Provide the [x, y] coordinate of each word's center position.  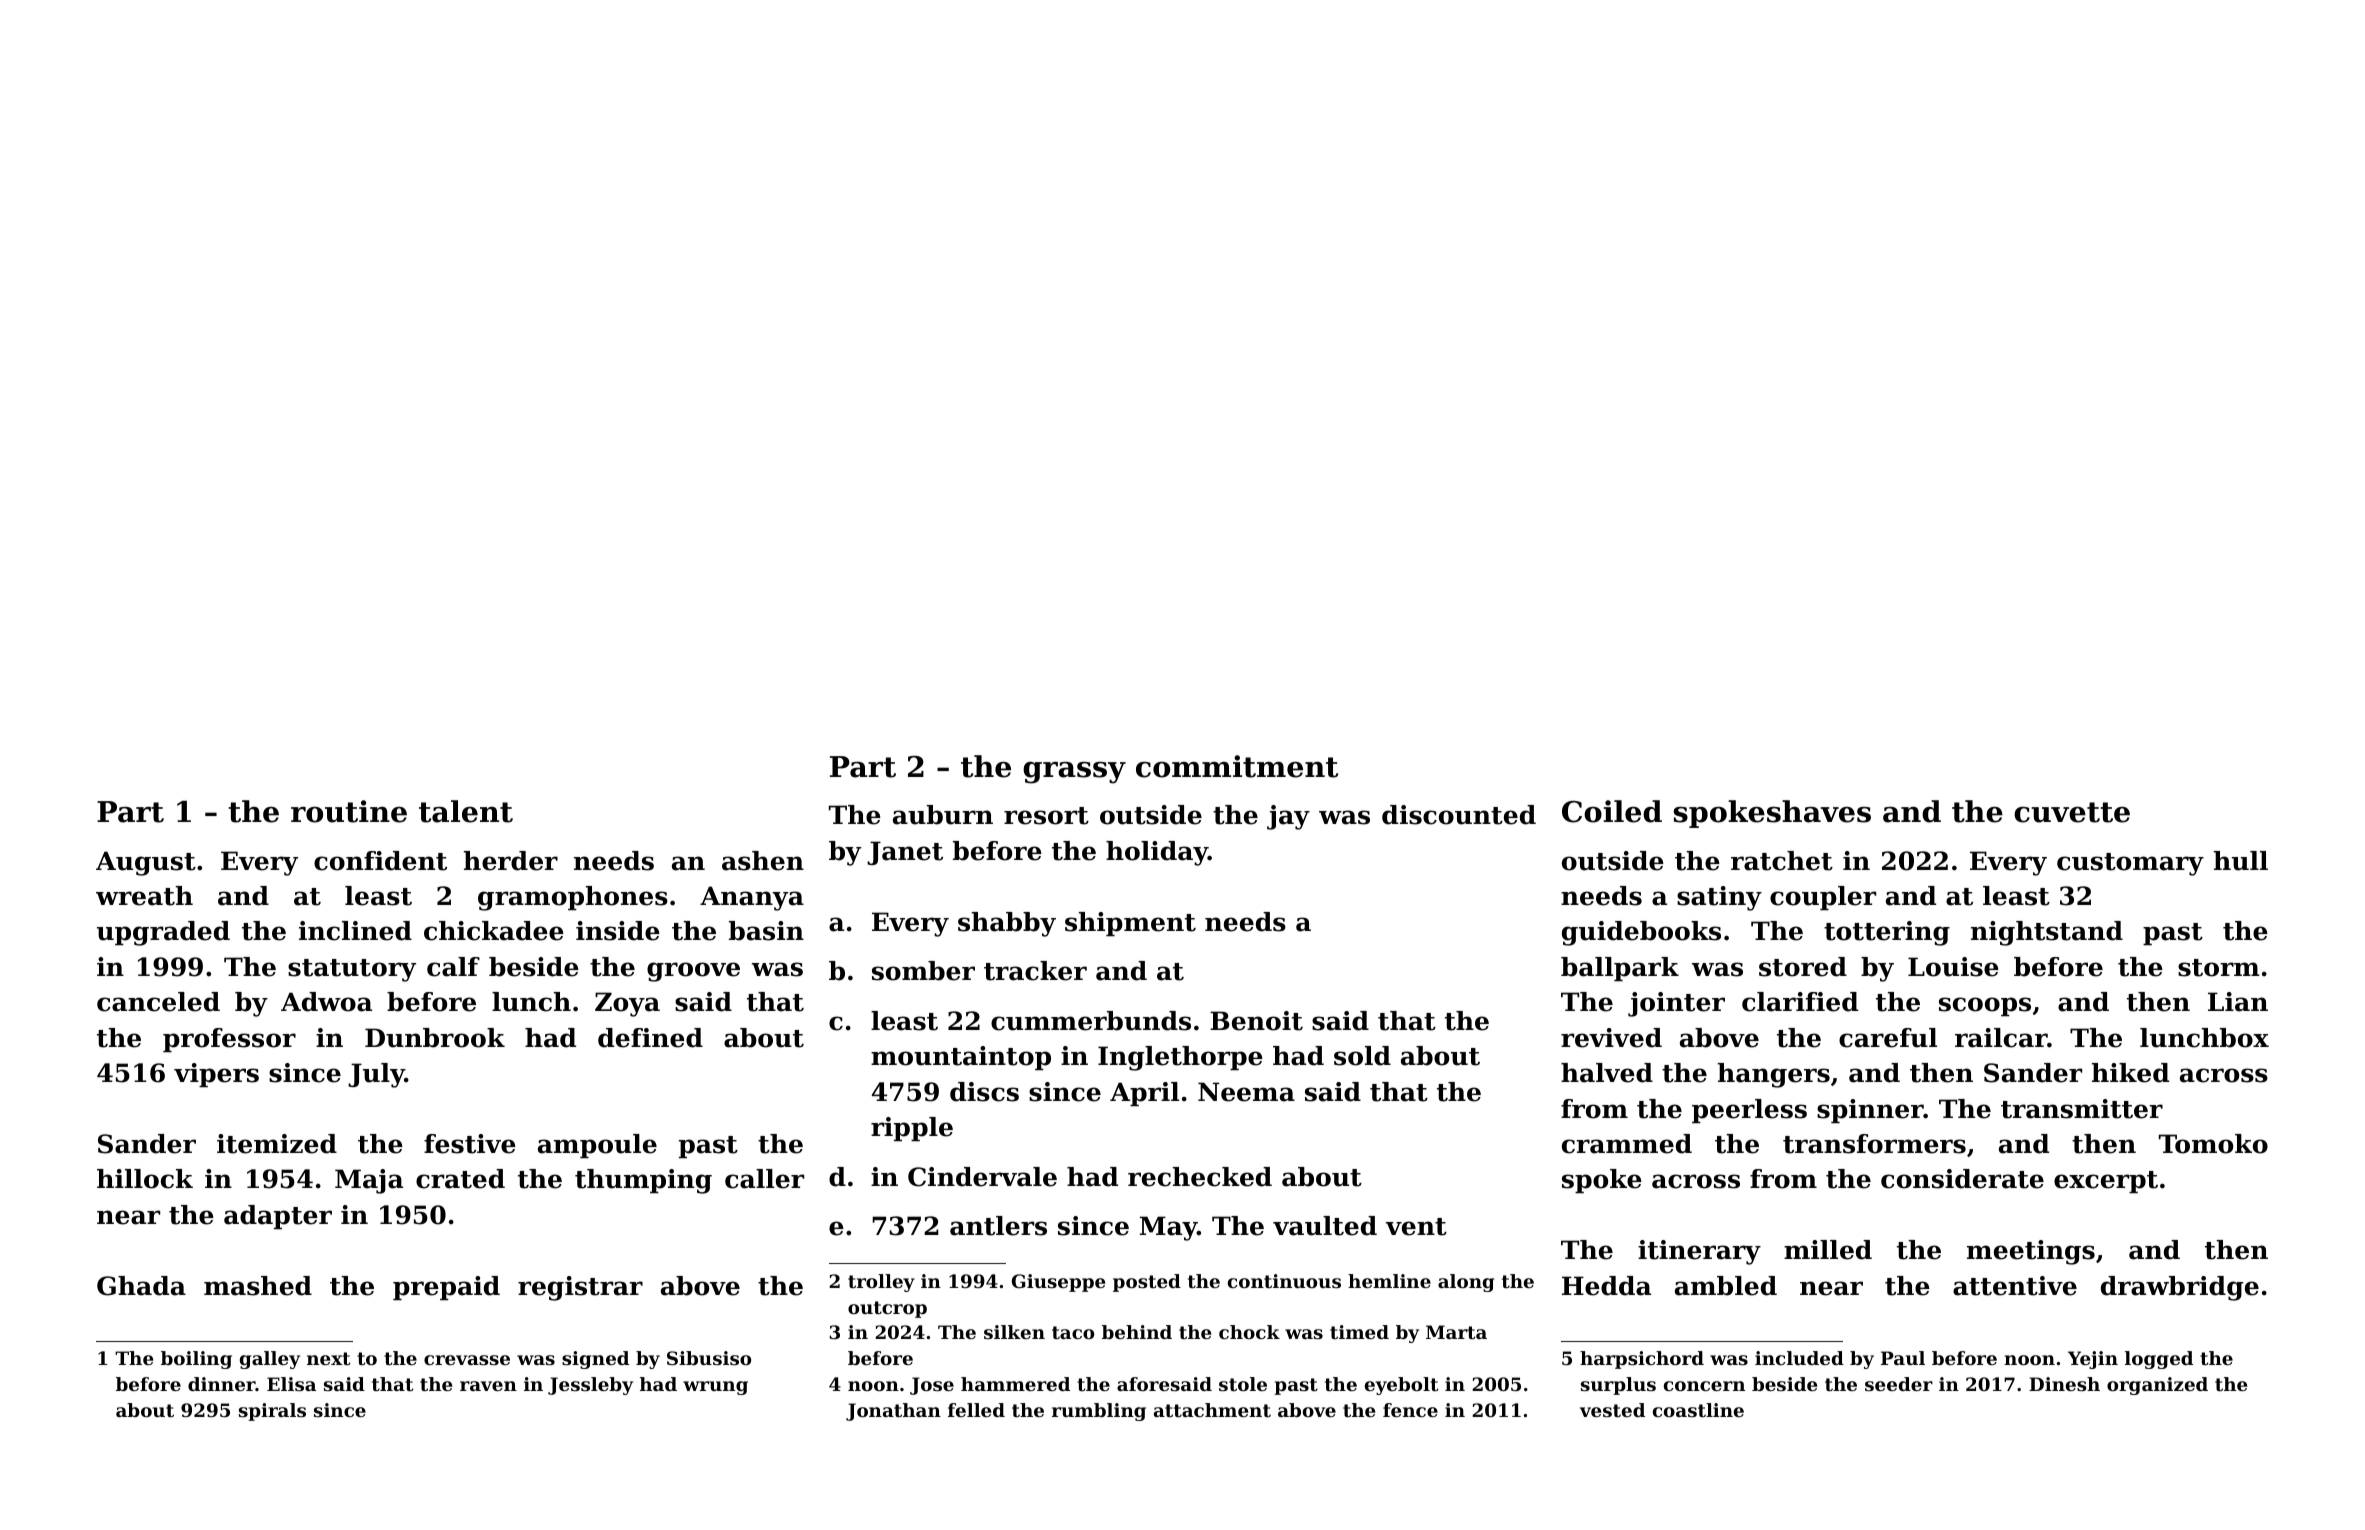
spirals [272, 1412]
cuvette [2072, 812]
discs [984, 1092]
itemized [277, 1144]
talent [466, 811]
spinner [1870, 1111]
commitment [1237, 766]
